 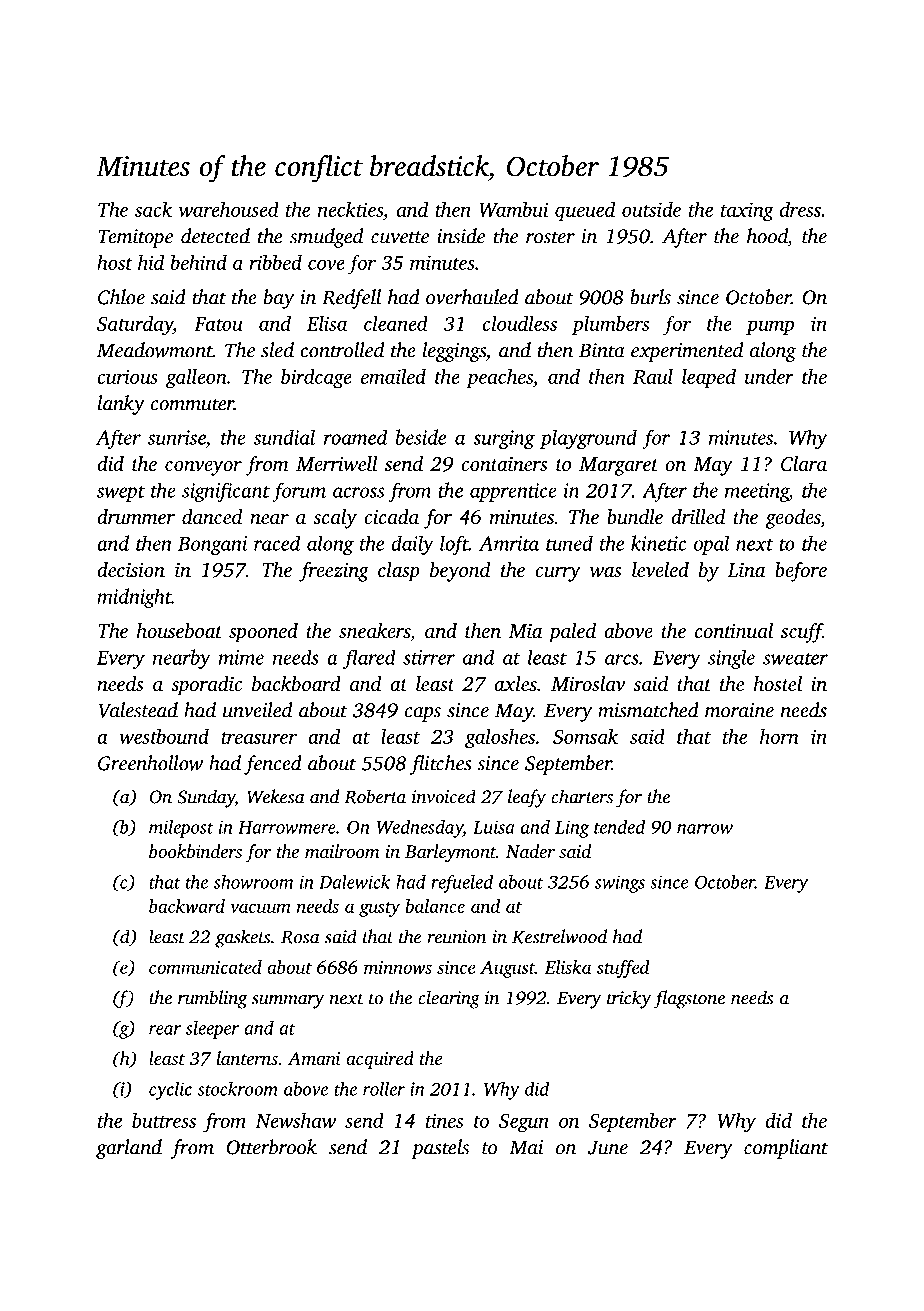 What do you see at coordinates (513, 209) in the image?
I see `Wambui` at bounding box center [513, 209].
